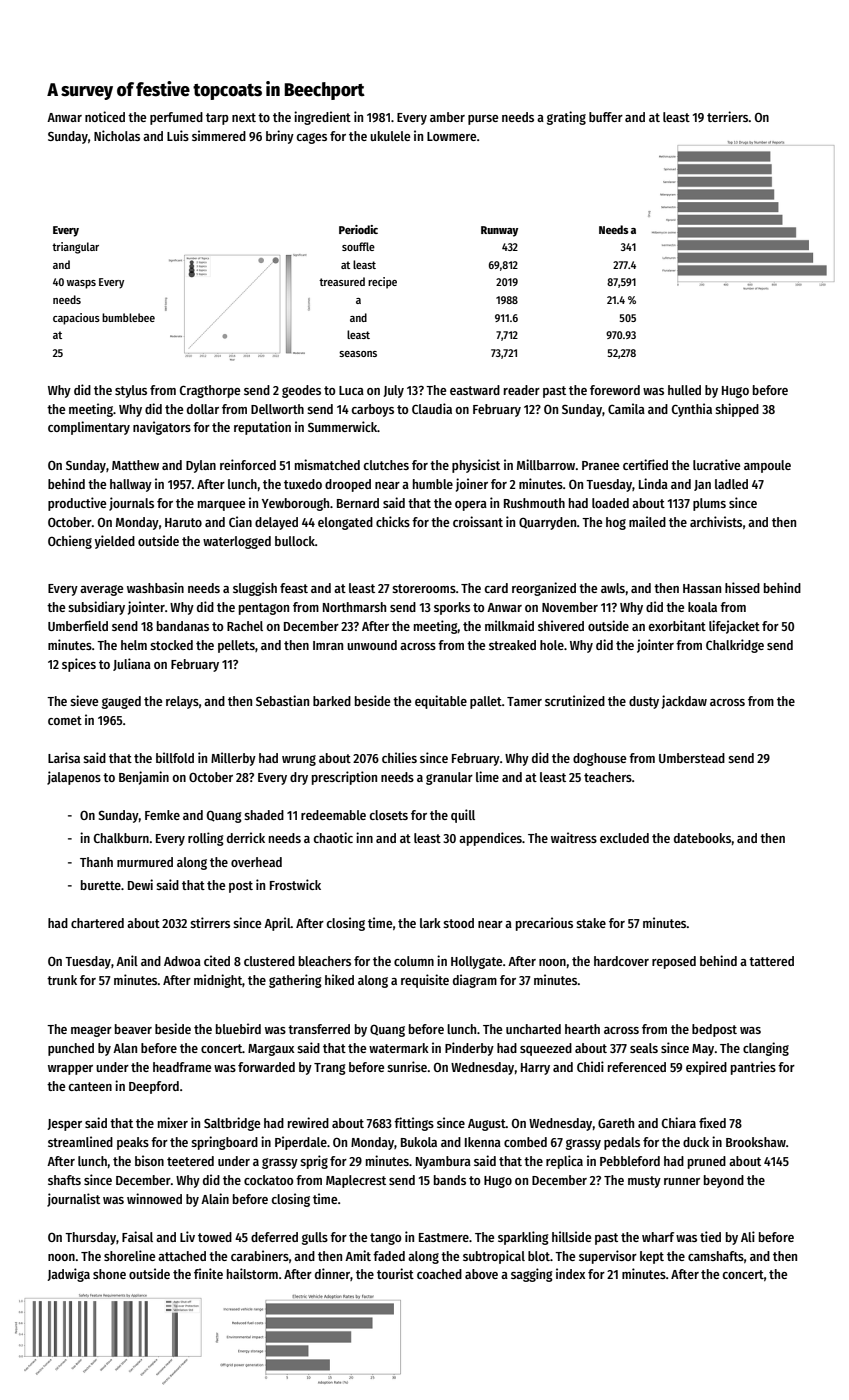 The image size is (849, 1400). Describe the element at coordinates (645, 464) in the screenshot. I see `certified` at that location.
